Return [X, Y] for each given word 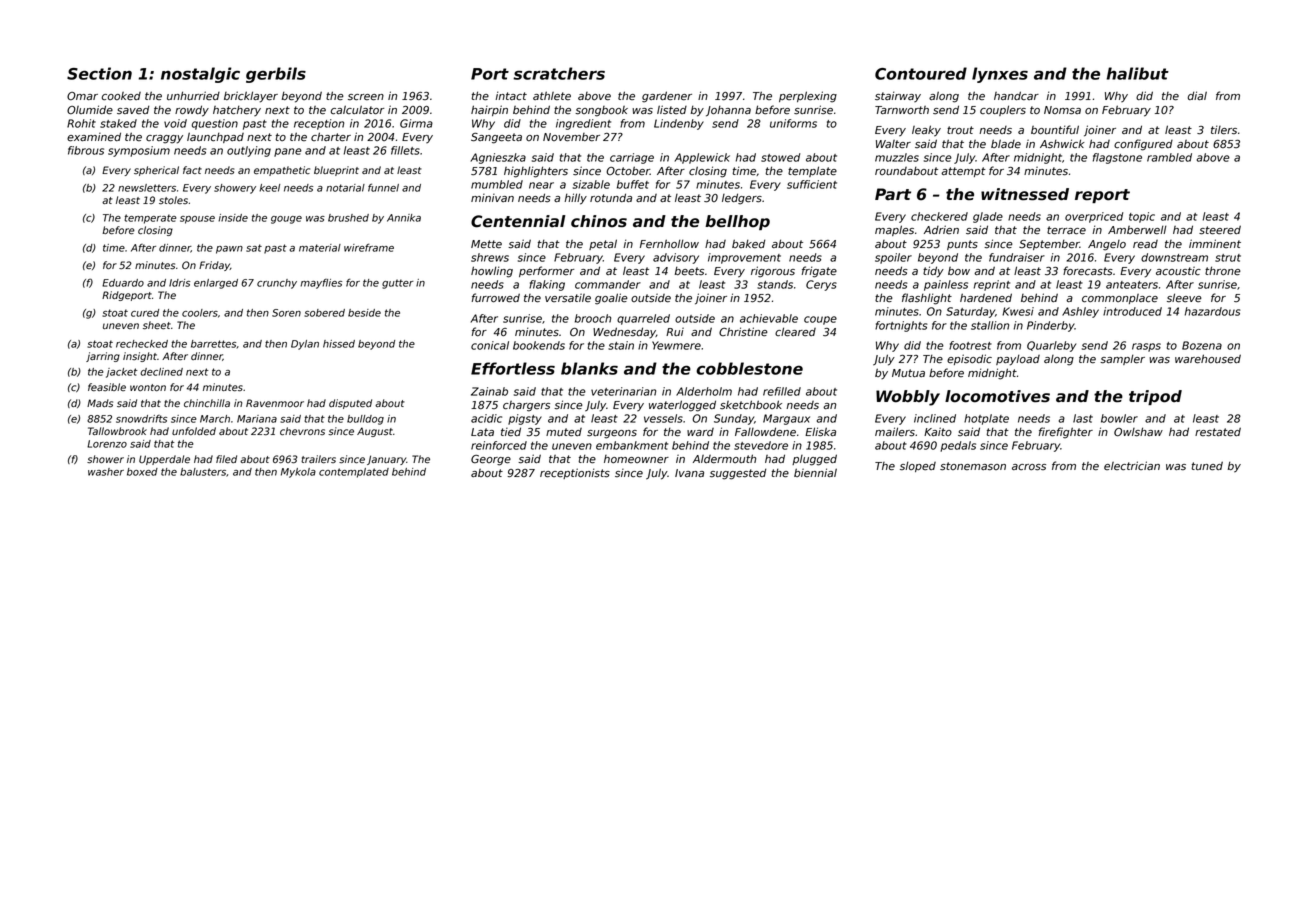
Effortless [513, 368]
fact [192, 170]
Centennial [518, 221]
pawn [229, 250]
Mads [100, 403]
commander [608, 284]
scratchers [559, 73]
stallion [990, 325]
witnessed [1025, 194]
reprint [992, 285]
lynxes [1000, 75]
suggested [738, 474]
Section [99, 73]
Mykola [298, 473]
